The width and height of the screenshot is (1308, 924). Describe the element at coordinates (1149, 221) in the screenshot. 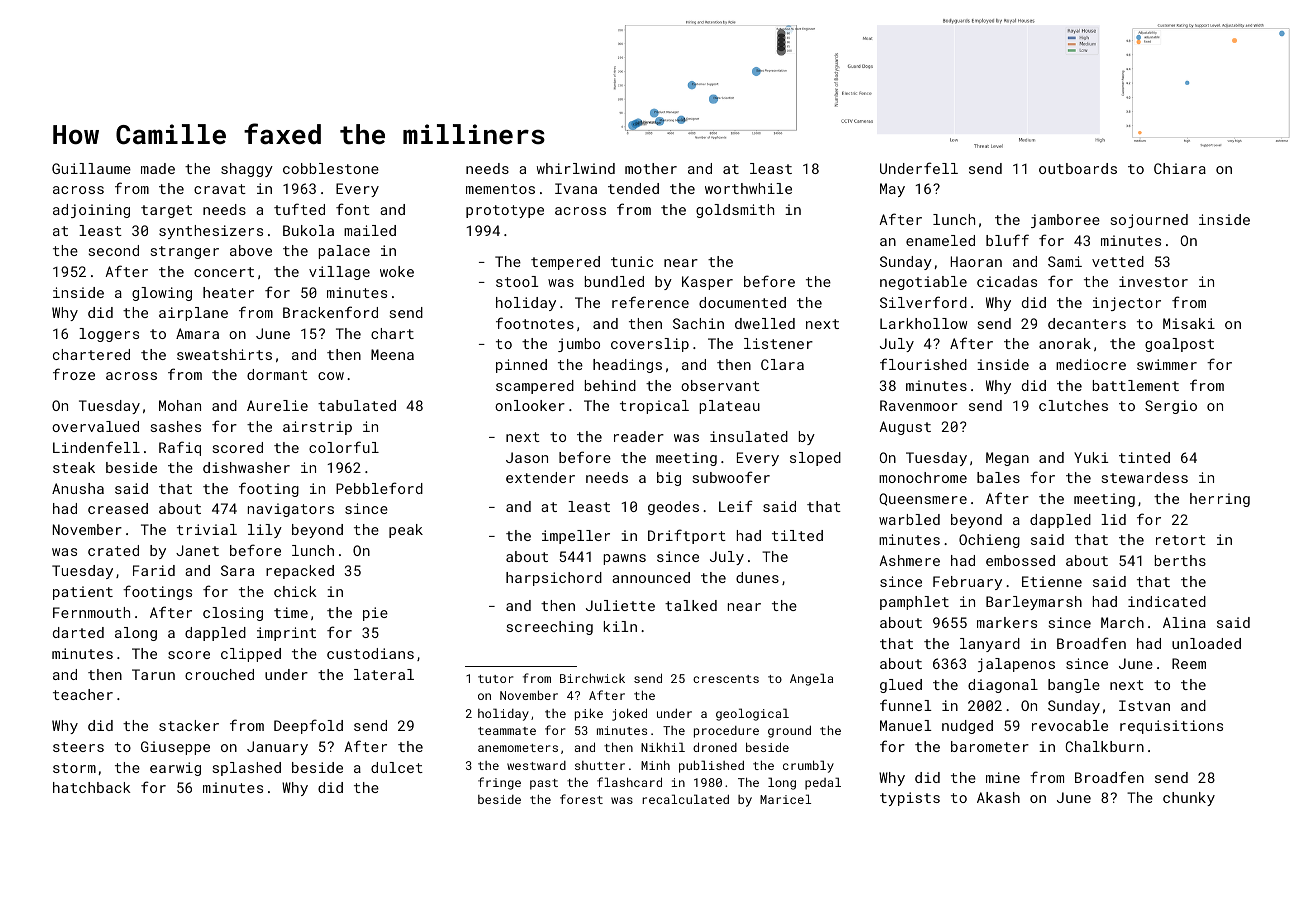

I see `sojourned` at that location.
